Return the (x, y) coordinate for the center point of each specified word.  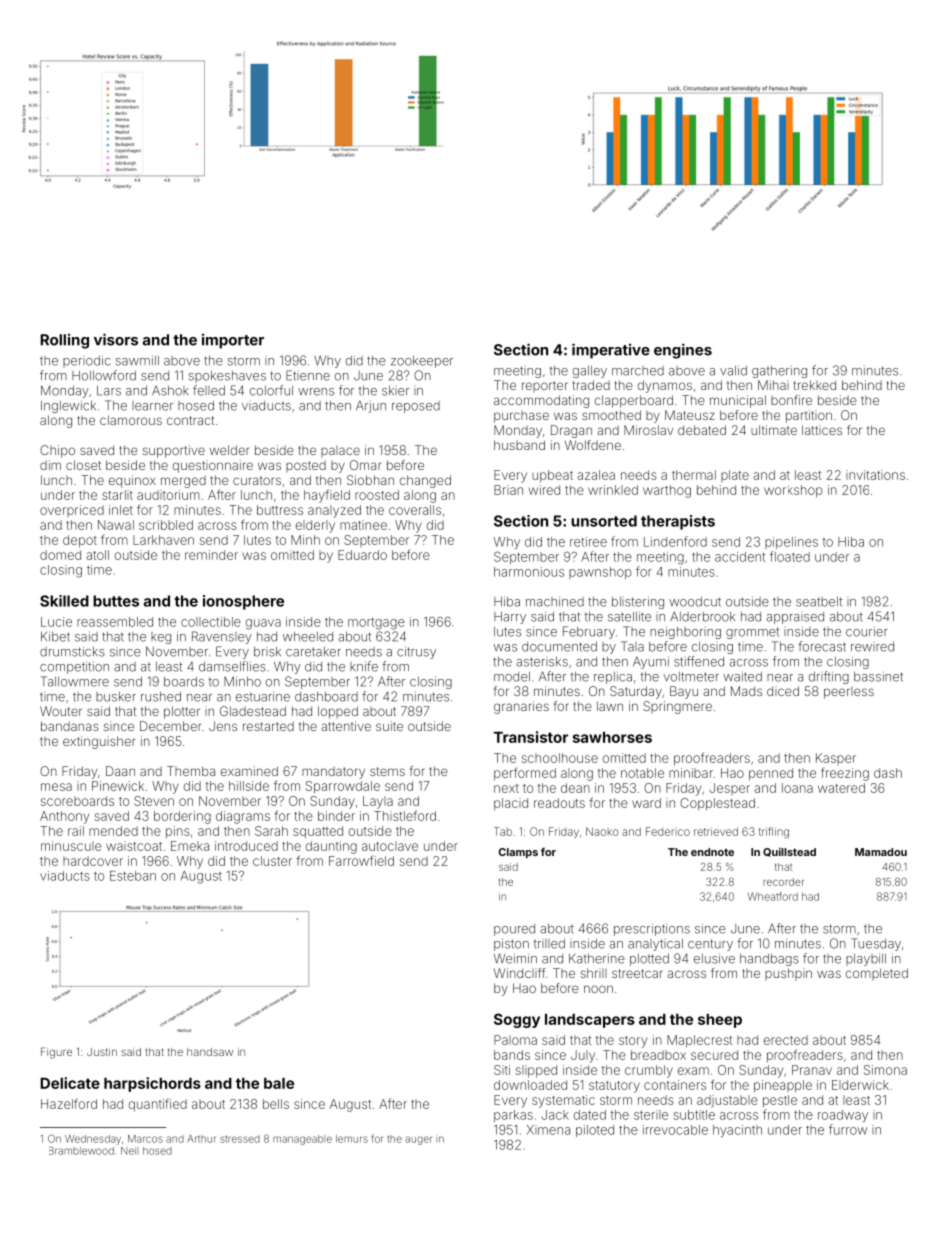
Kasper (836, 759)
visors (116, 339)
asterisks (542, 662)
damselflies (232, 666)
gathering (779, 372)
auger (418, 1140)
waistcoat (134, 846)
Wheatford (773, 896)
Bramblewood (81, 1151)
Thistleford (405, 815)
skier (395, 391)
